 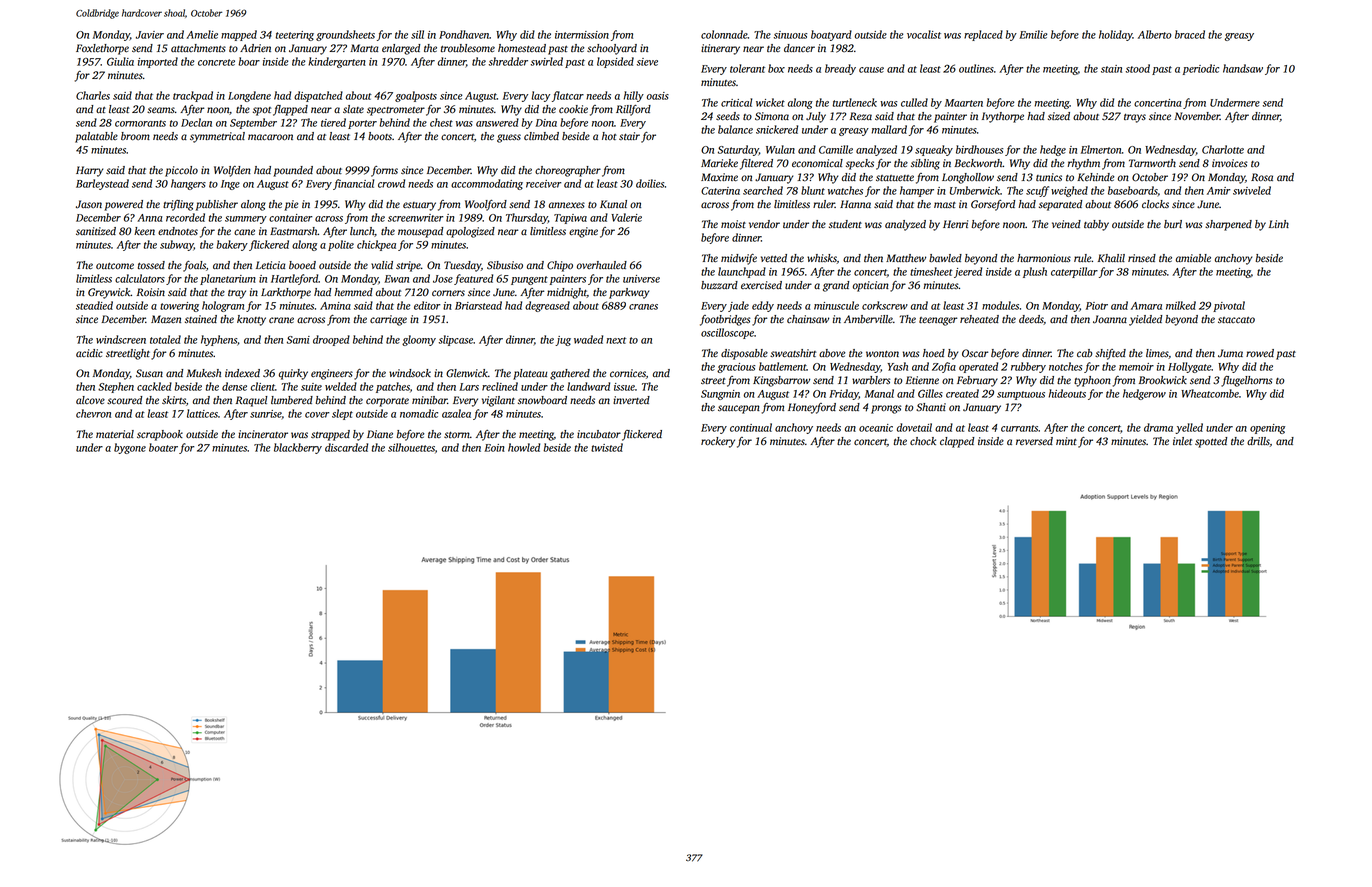 I want to click on staccato, so click(x=1236, y=320).
